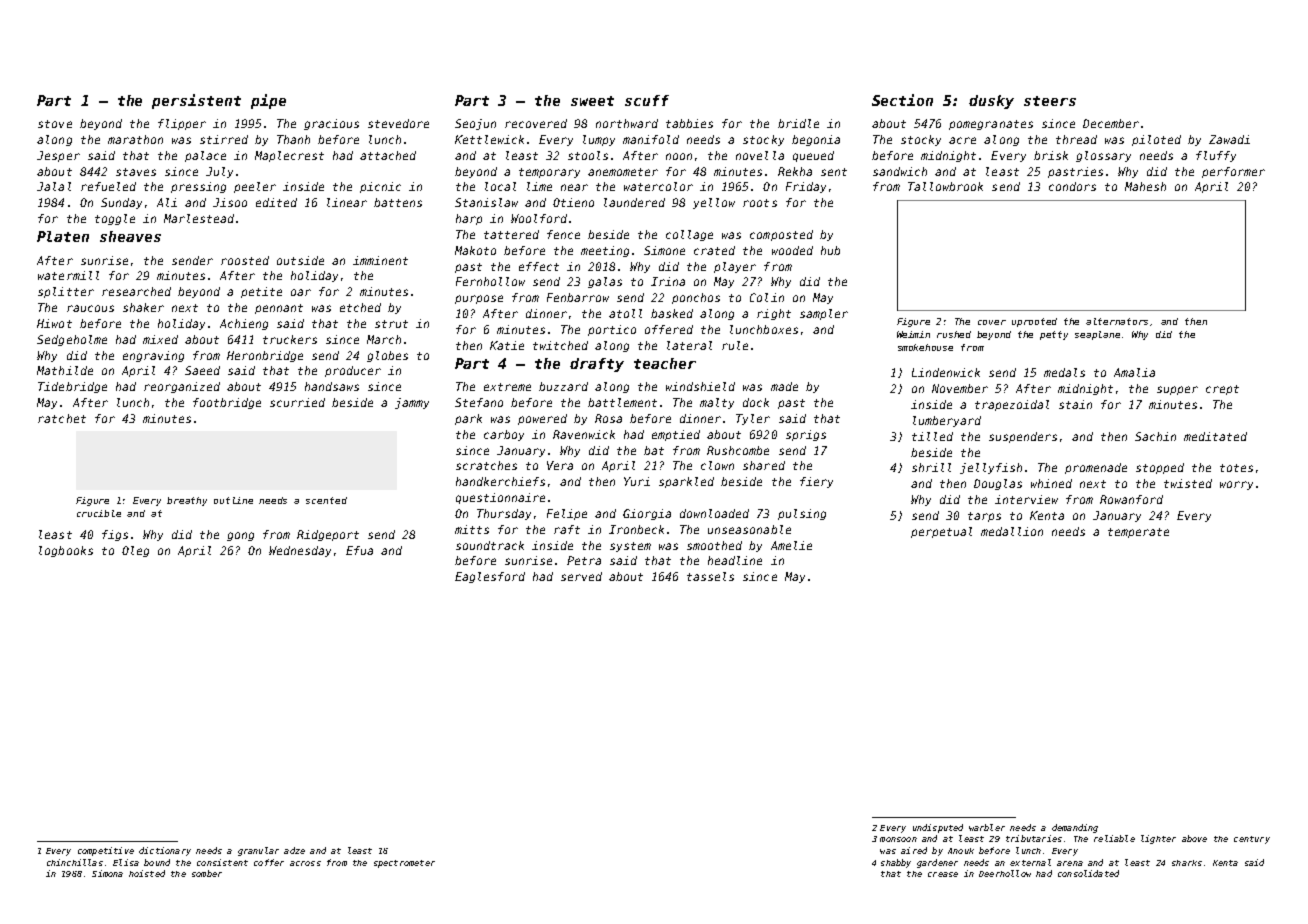 This screenshot has width=1308, height=924. Describe the element at coordinates (240, 536) in the screenshot. I see `gong` at that location.
